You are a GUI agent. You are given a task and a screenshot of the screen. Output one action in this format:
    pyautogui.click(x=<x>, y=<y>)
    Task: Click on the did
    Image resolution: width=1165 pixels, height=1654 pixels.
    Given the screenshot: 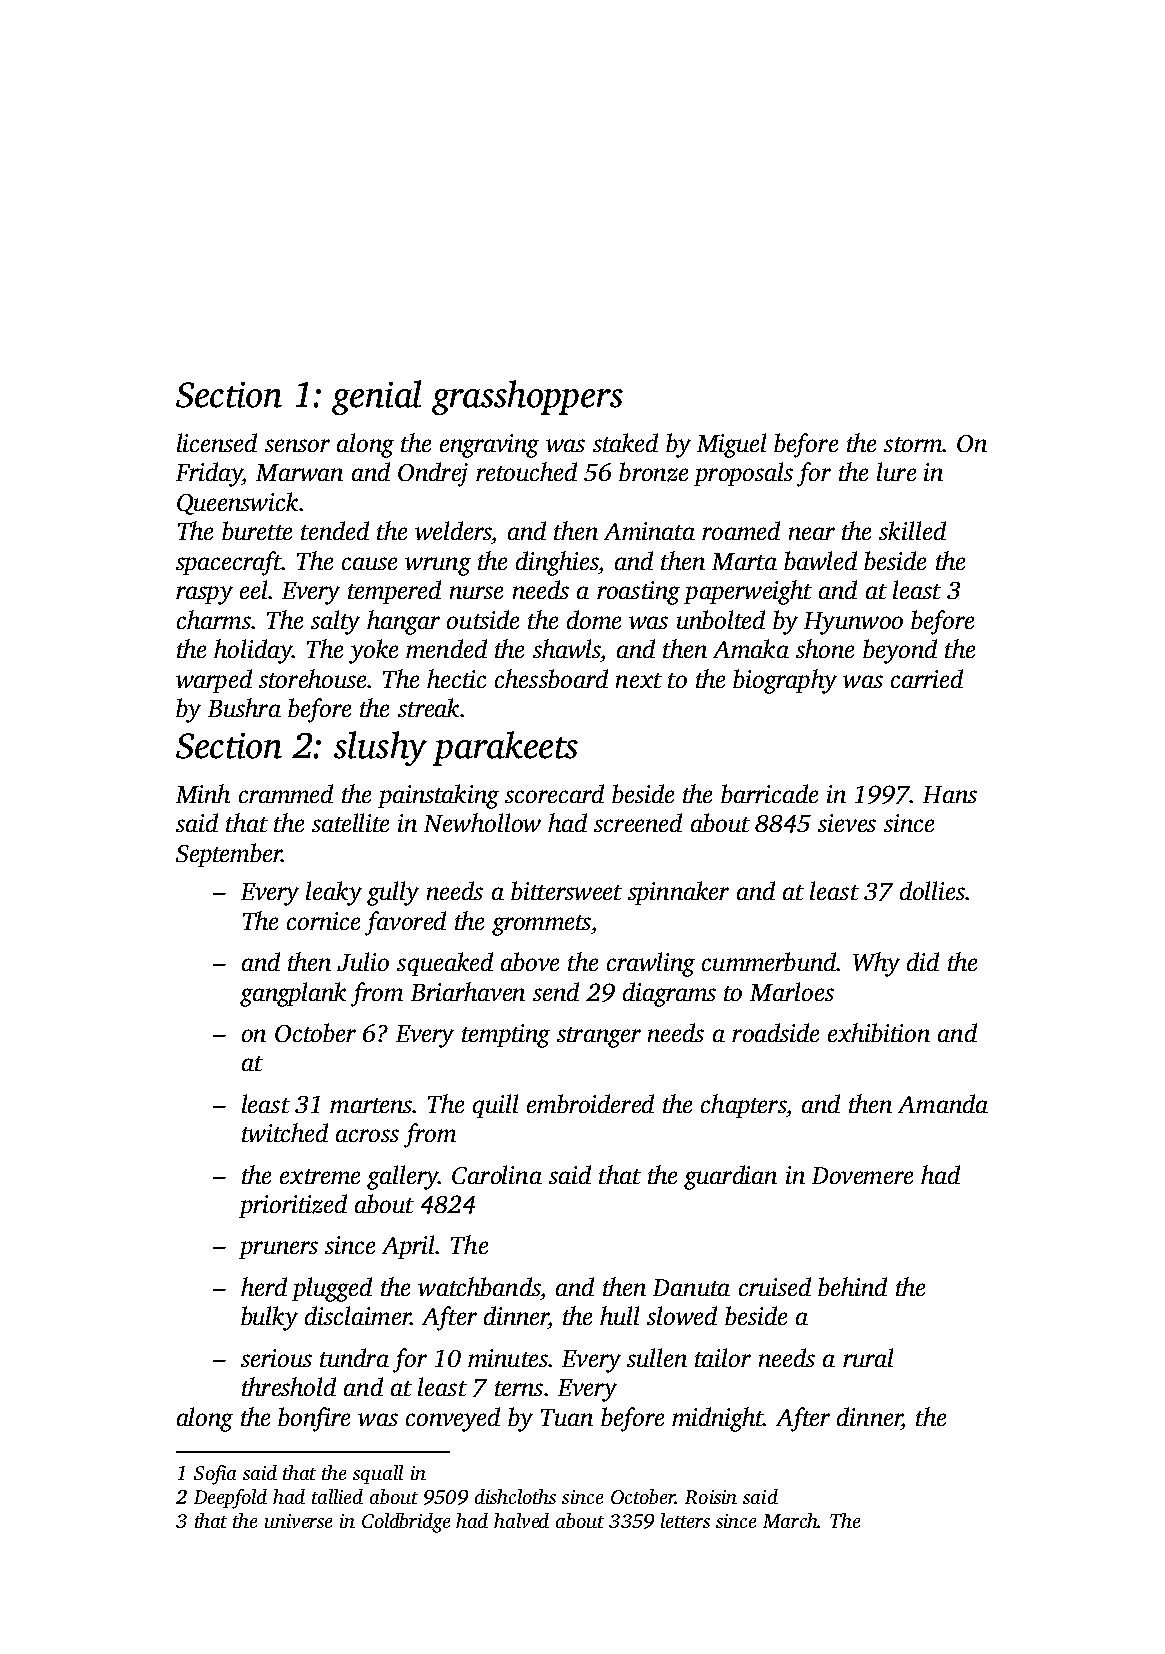 What is the action you would take?
    pyautogui.click(x=923, y=961)
